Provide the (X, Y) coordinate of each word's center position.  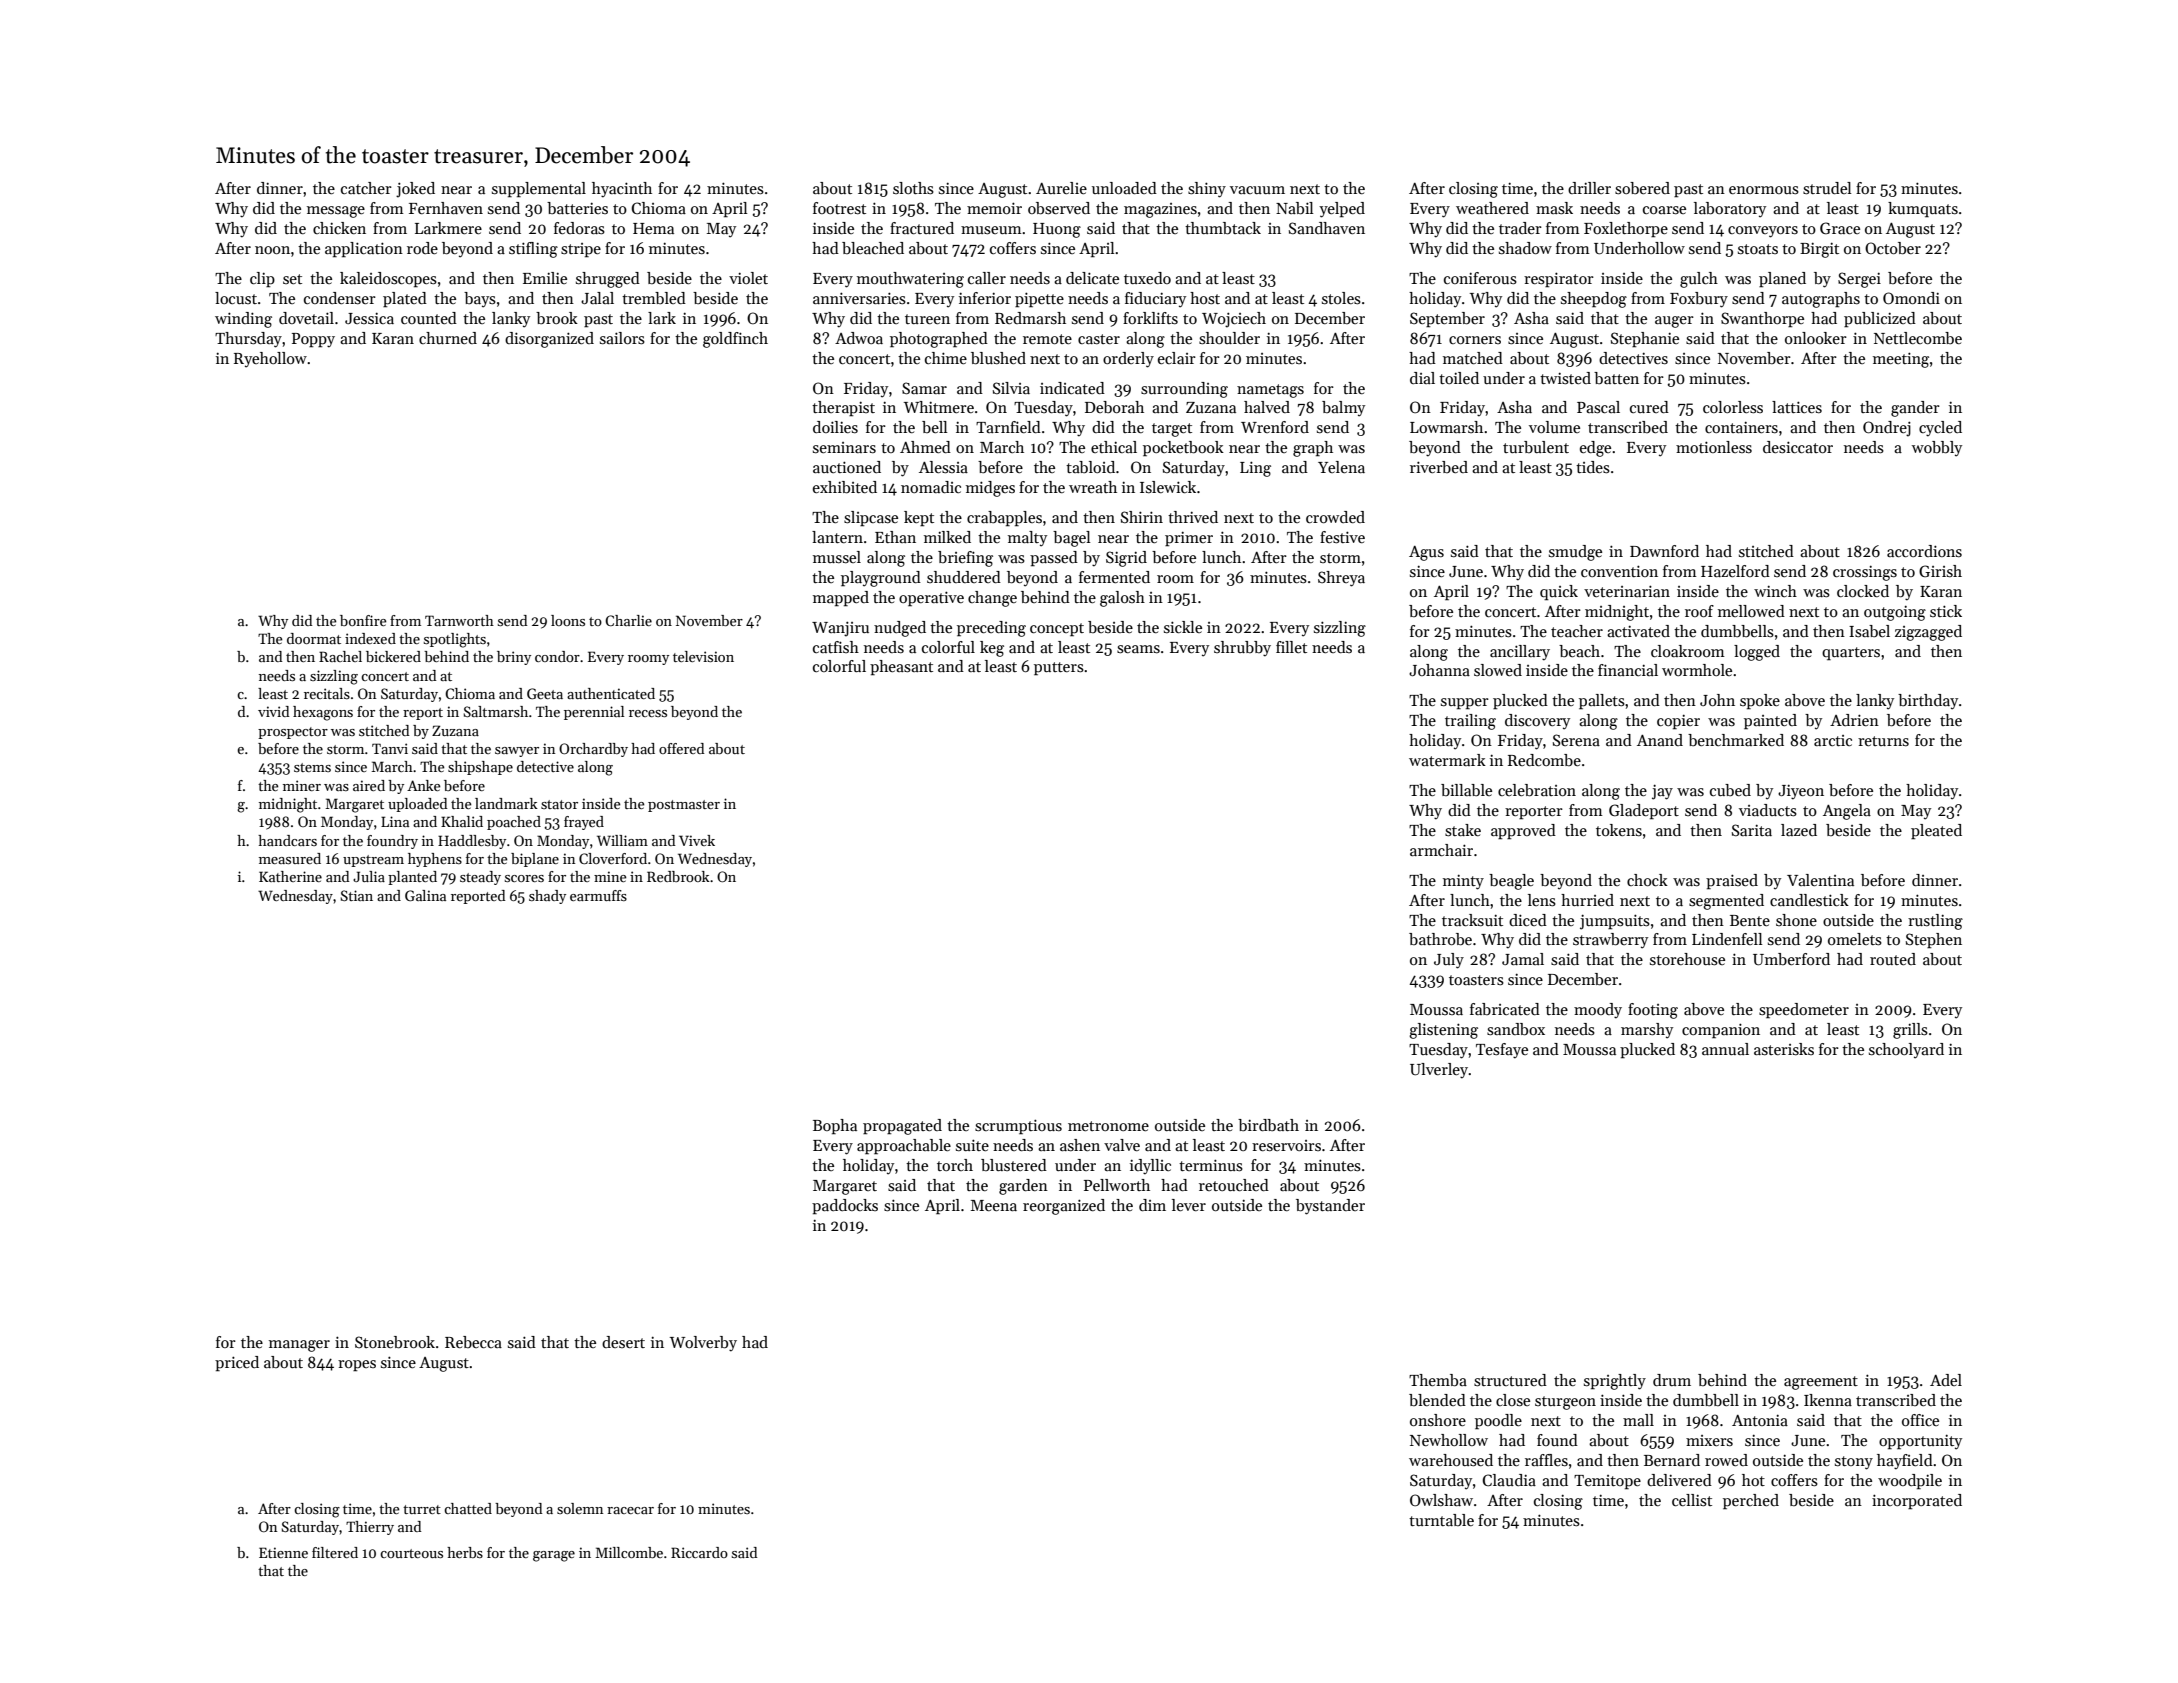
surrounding (1184, 390)
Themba (1438, 1380)
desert (623, 1342)
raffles (1546, 1460)
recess (648, 713)
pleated (1936, 832)
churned (448, 338)
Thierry (370, 1528)
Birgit (1819, 250)
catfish (836, 647)
